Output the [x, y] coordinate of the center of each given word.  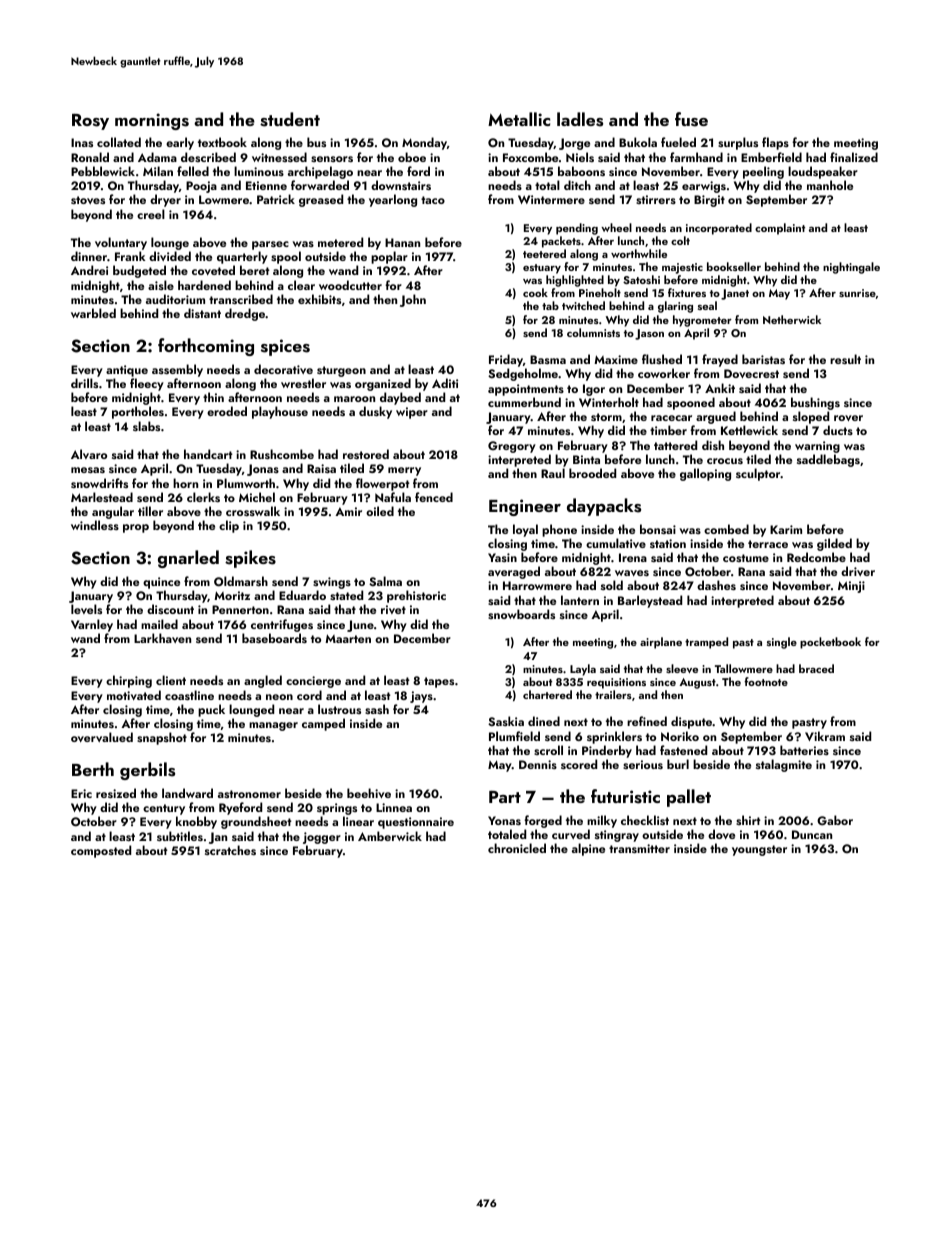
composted [101, 851]
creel [151, 214]
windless [95, 525]
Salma [385, 581]
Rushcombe [282, 454]
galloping [705, 474]
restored [366, 454]
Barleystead [650, 601]
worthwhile [639, 253]
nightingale [851, 268]
